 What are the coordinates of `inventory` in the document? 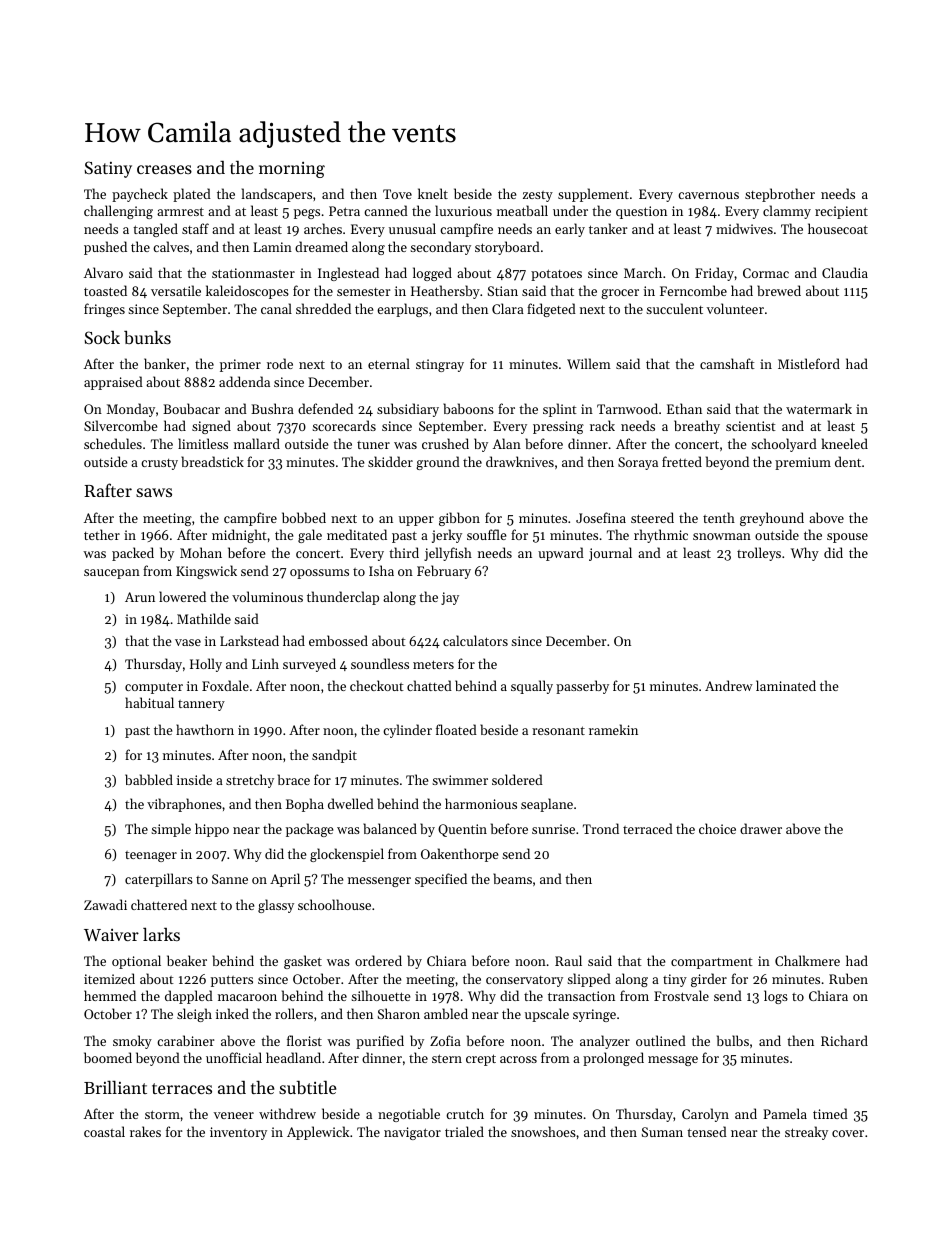 It's located at (238, 1133).
